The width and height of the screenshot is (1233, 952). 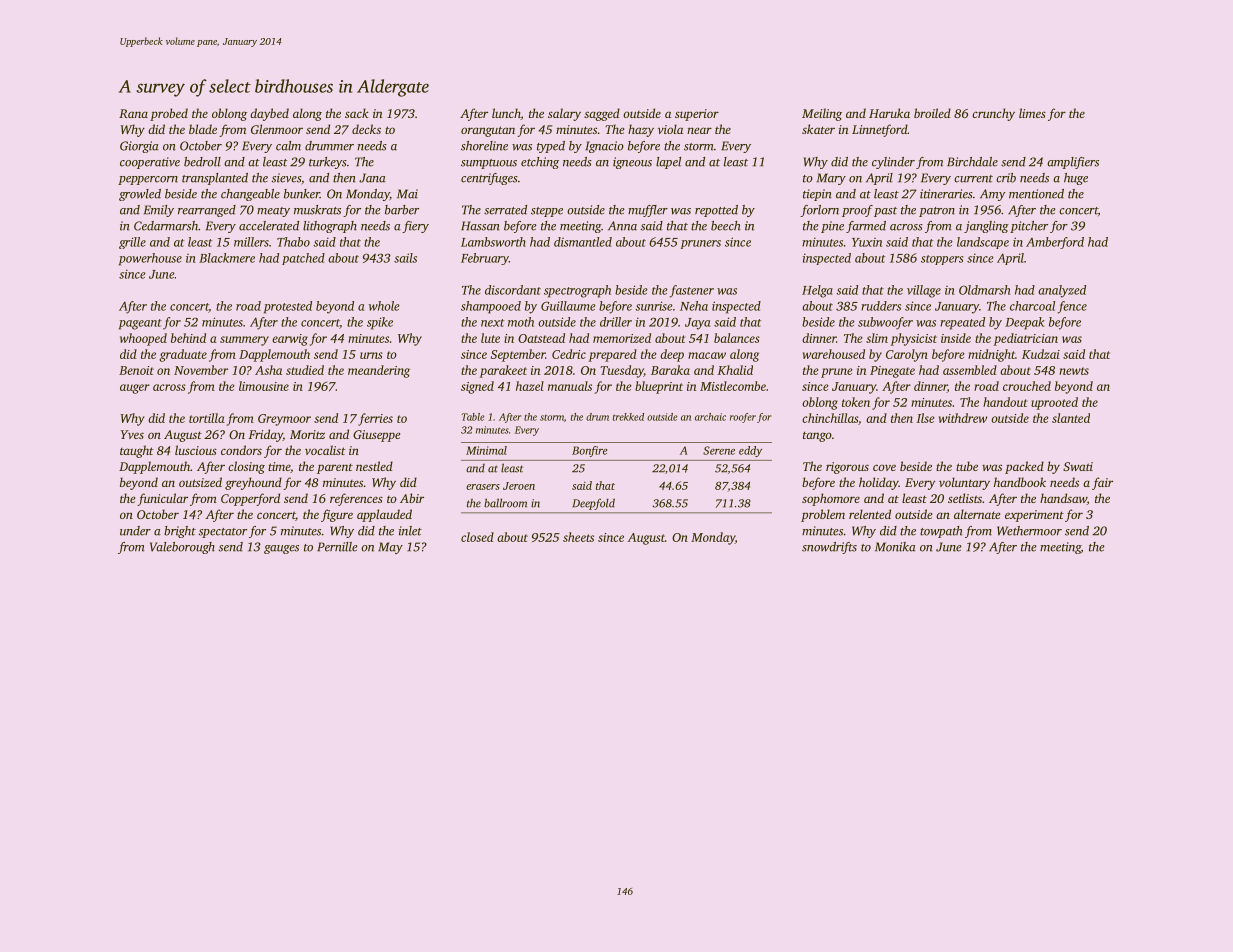 What do you see at coordinates (1032, 113) in the screenshot?
I see `limes` at bounding box center [1032, 113].
